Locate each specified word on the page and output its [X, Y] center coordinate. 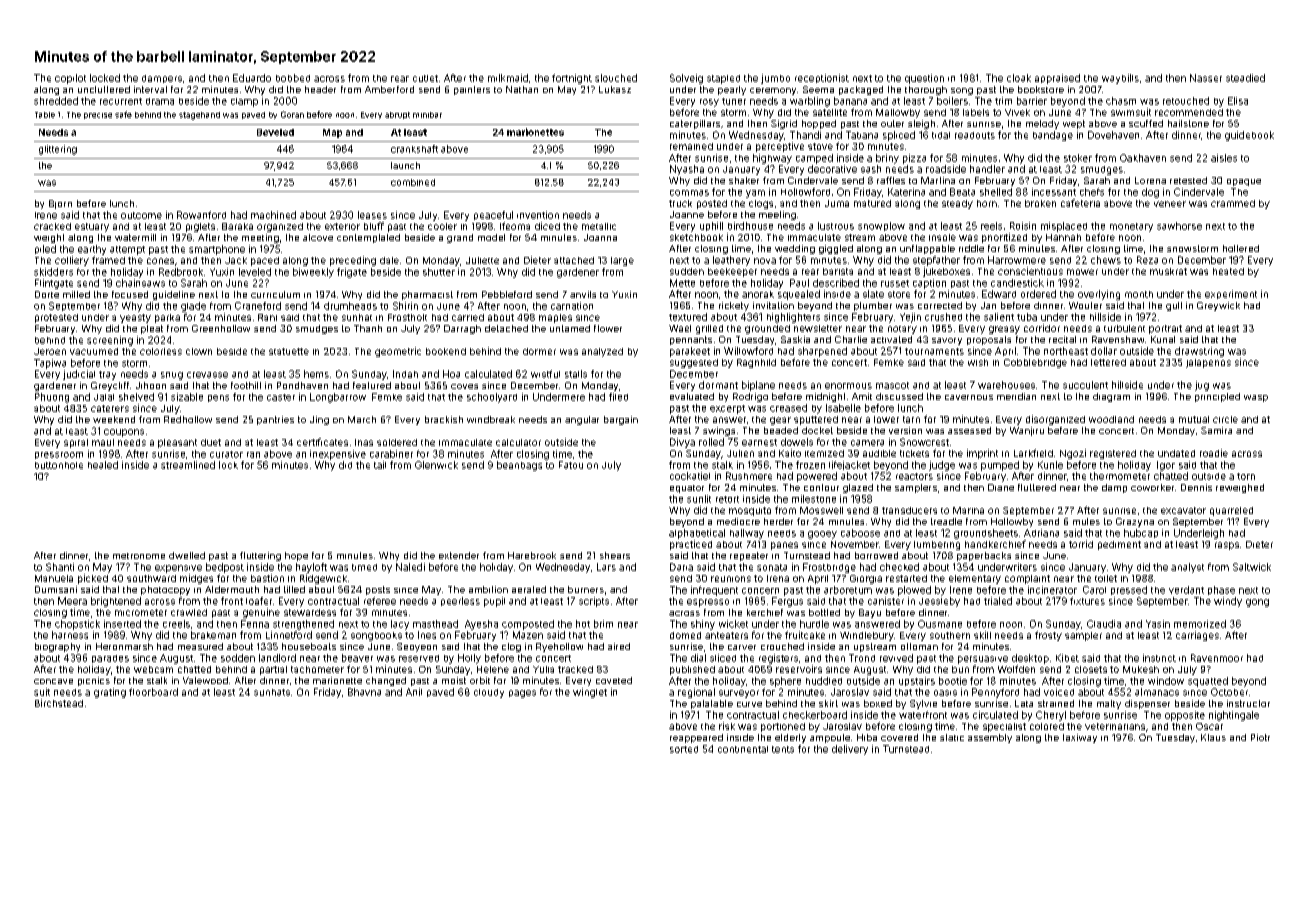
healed [103, 465]
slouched [616, 78]
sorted [684, 749]
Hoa [451, 374]
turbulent [1124, 328]
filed [618, 397]
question [924, 79]
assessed [969, 430]
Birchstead [59, 703]
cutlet [425, 78]
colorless [161, 351]
